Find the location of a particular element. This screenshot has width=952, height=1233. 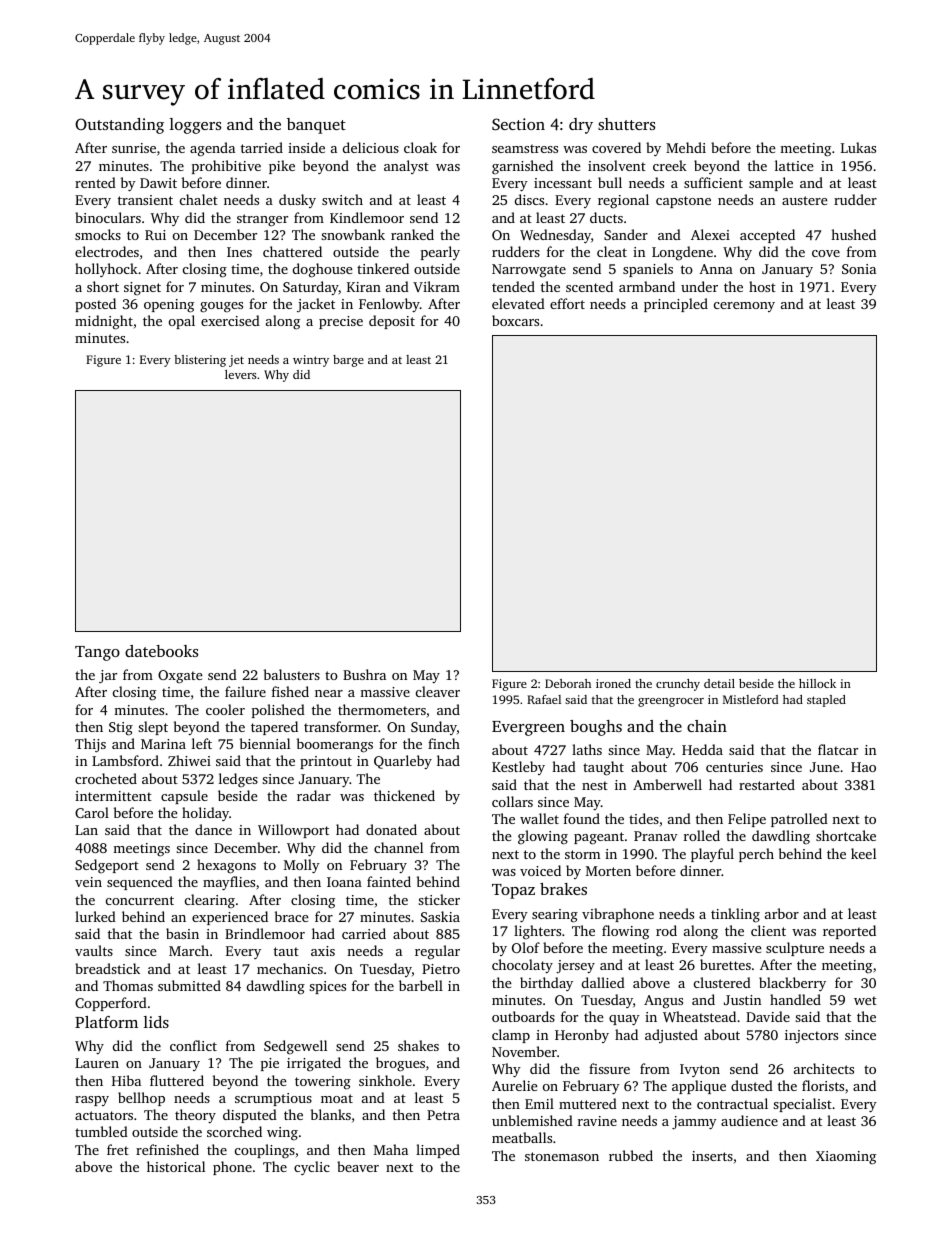

loggers is located at coordinates (195, 126).
